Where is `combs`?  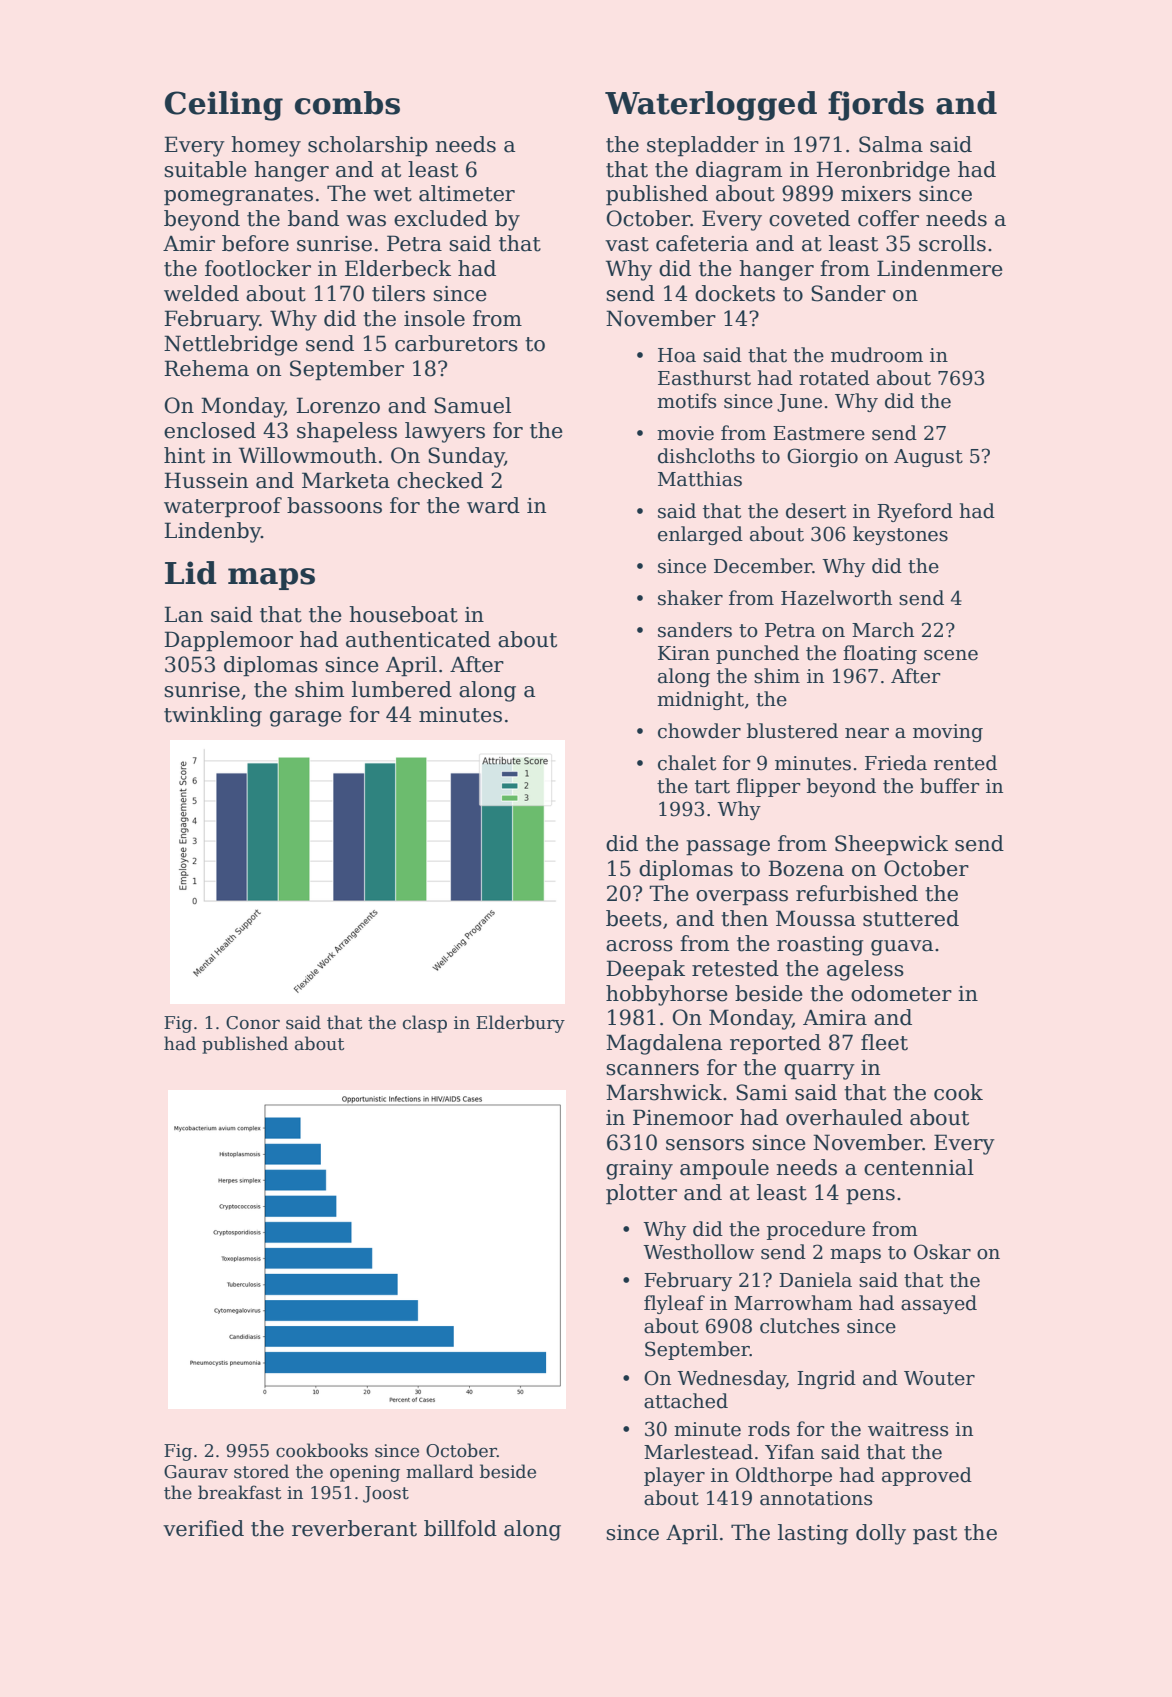 combs is located at coordinates (347, 103).
